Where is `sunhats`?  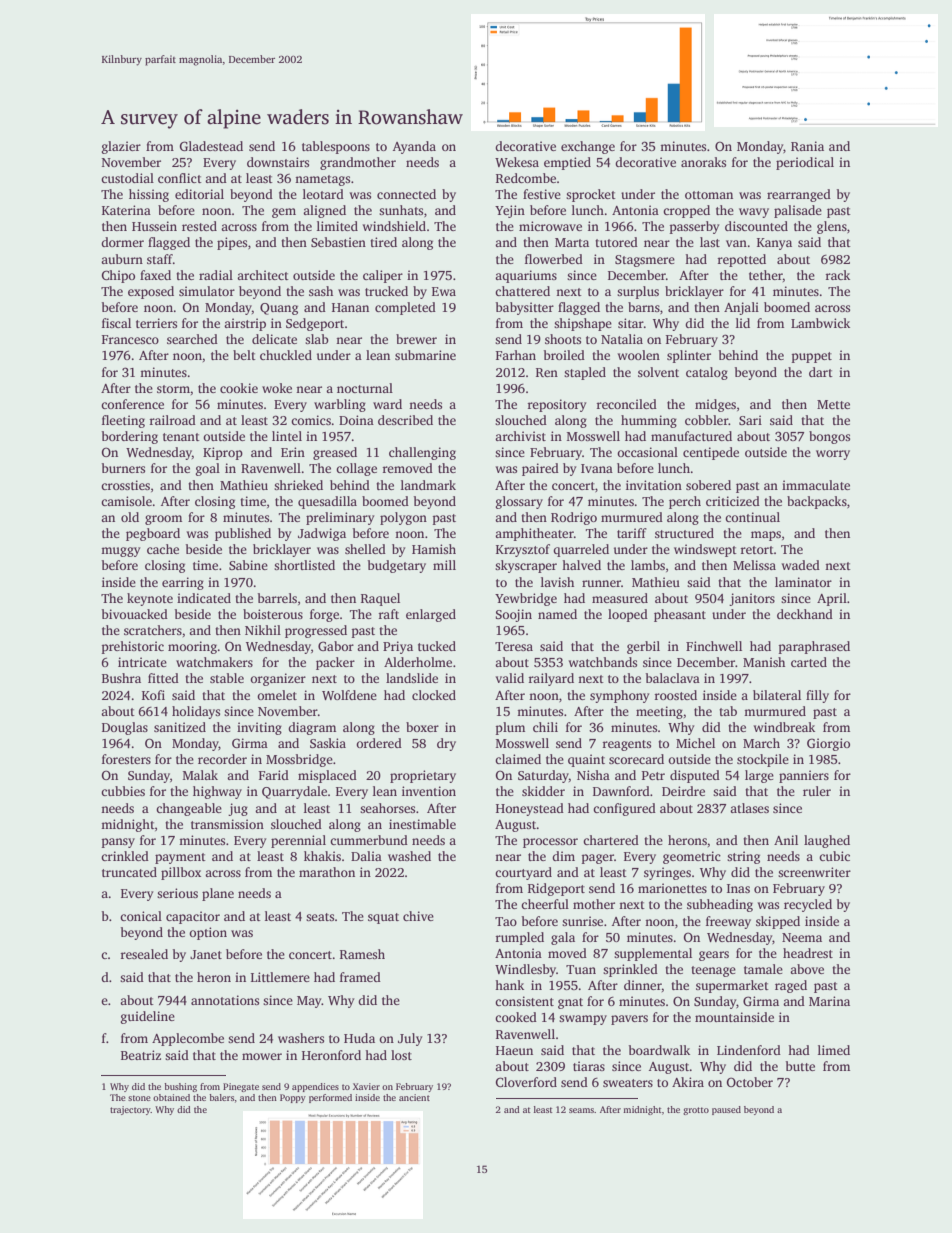
sunhats is located at coordinates (401, 210).
